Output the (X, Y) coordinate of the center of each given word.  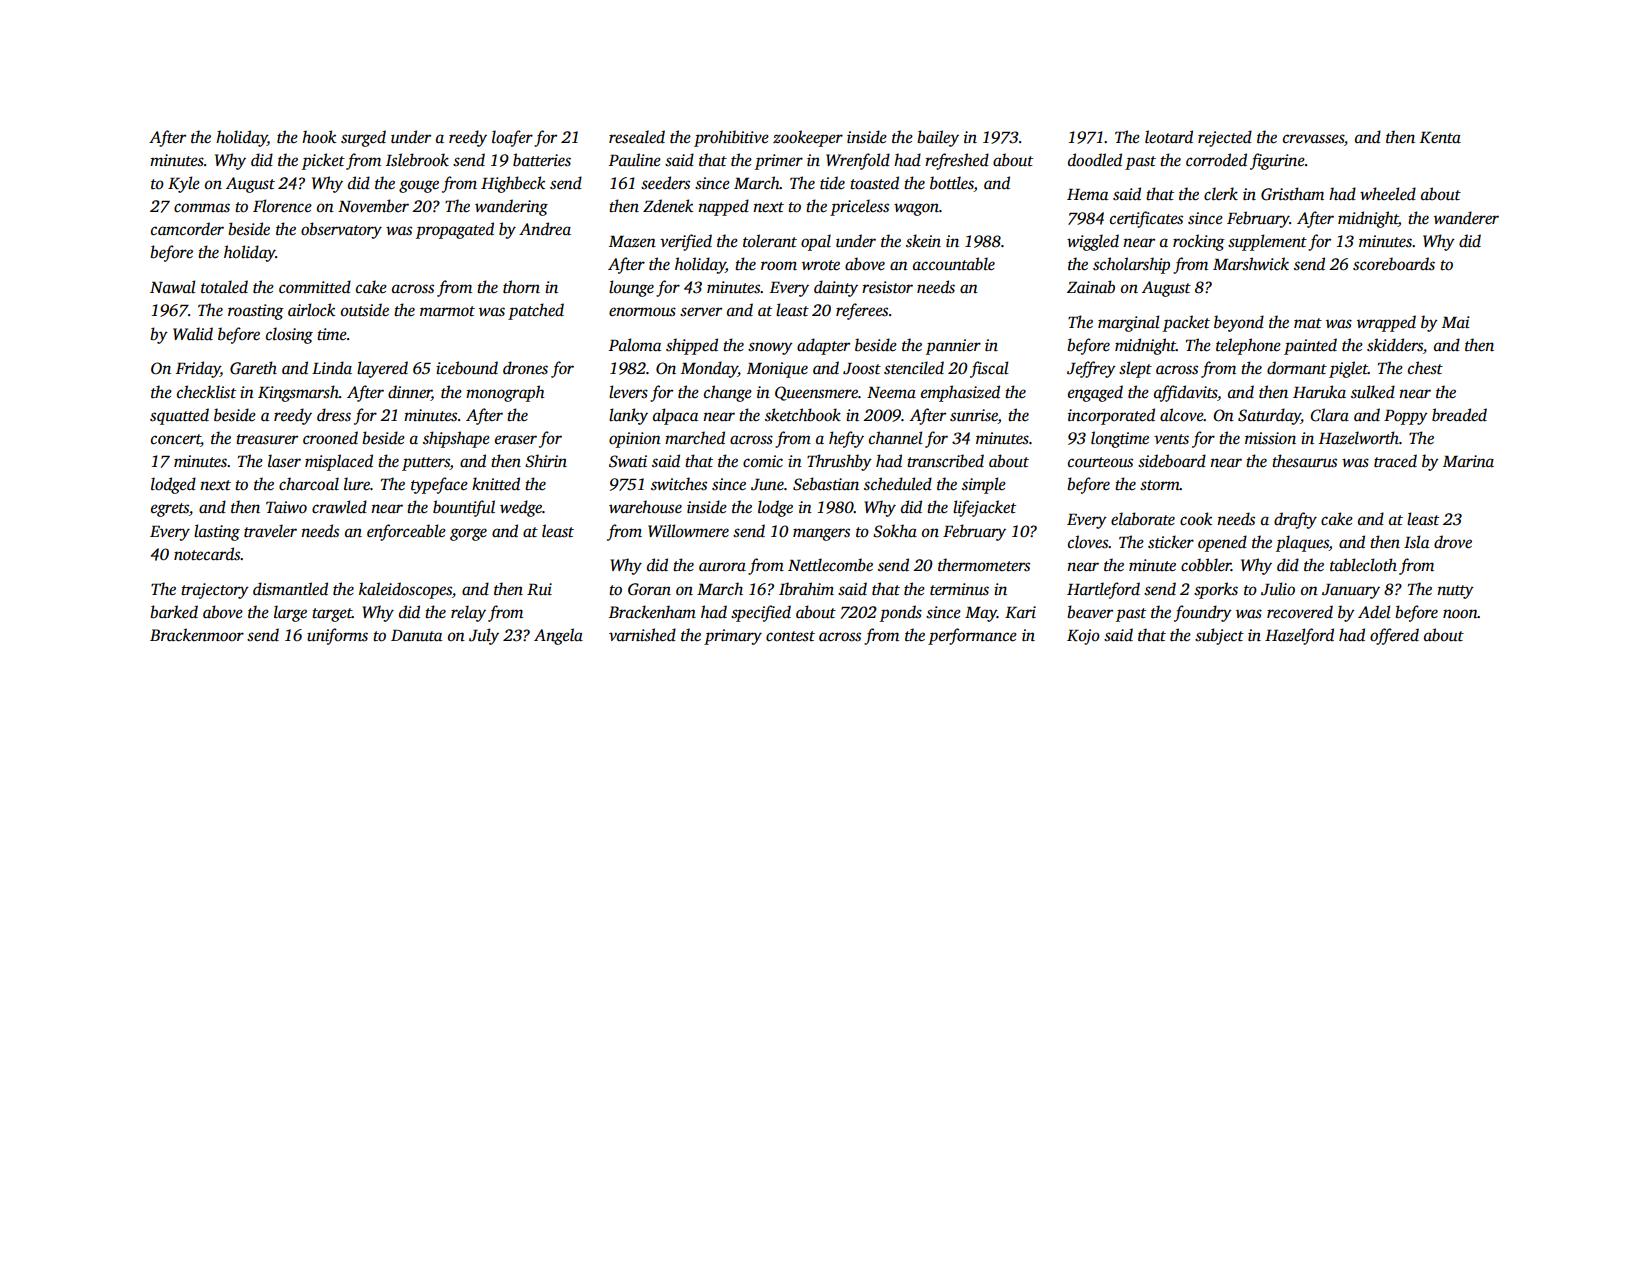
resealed (637, 137)
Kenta (1440, 138)
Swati (628, 461)
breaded (1459, 415)
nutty (1455, 592)
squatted (179, 416)
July (484, 636)
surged (363, 138)
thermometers (984, 565)
